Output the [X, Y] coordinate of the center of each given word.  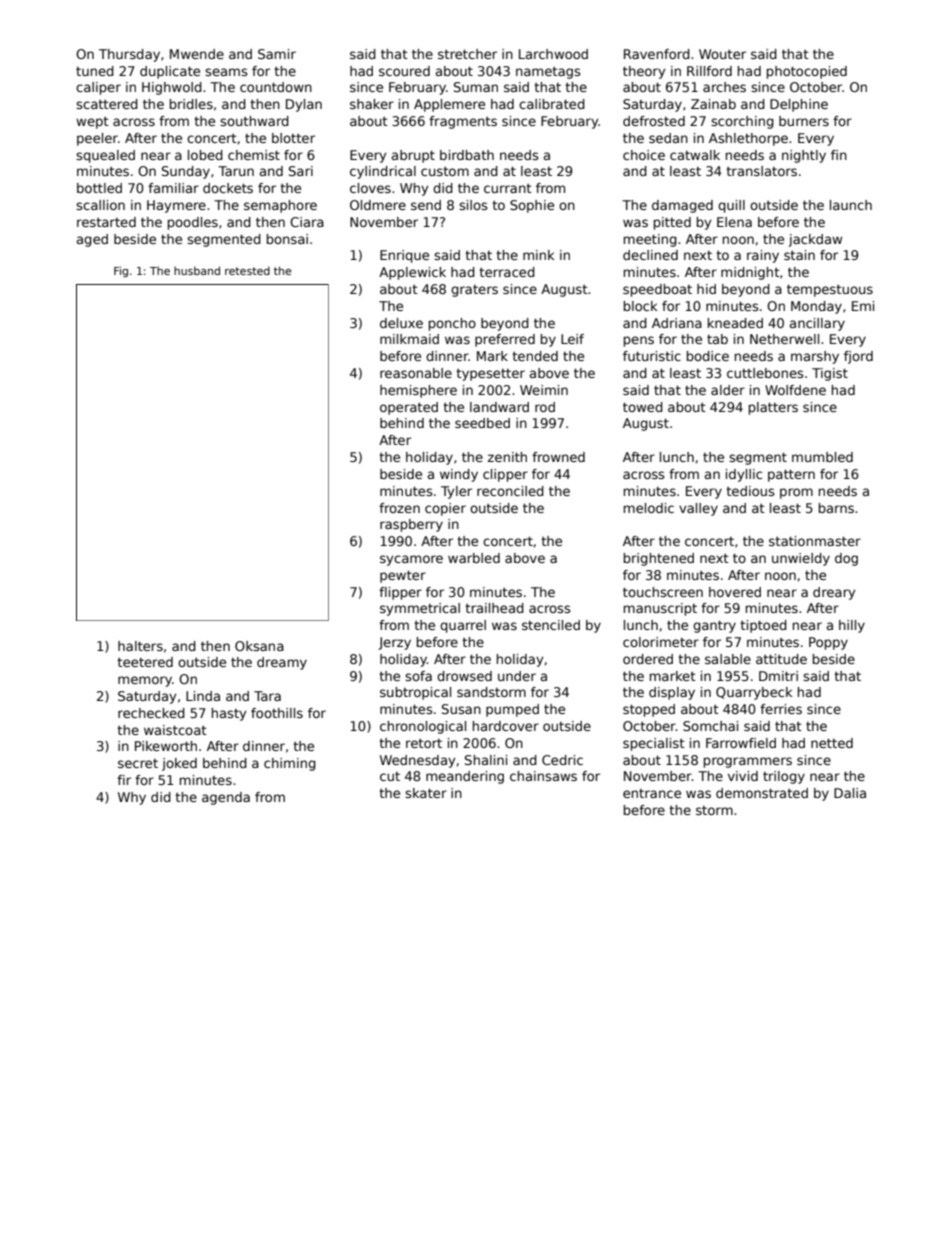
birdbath [467, 155]
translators [761, 171]
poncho [452, 324]
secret [138, 763]
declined [650, 255]
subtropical [415, 693]
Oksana [259, 646]
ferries [781, 709]
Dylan [304, 105]
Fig [121, 271]
